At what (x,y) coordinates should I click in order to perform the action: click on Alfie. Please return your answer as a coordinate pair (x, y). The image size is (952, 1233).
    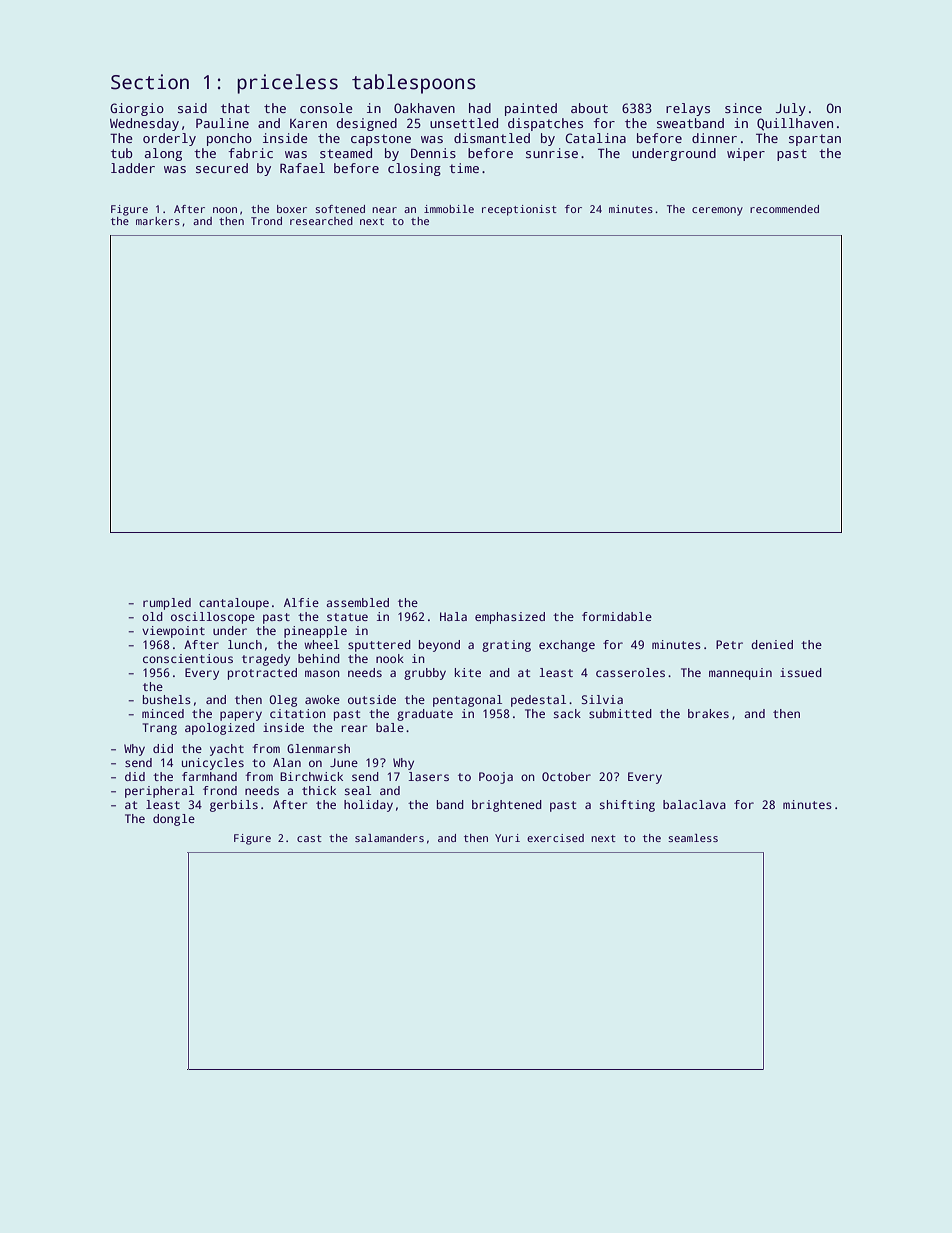
    Looking at the image, I should click on (301, 602).
